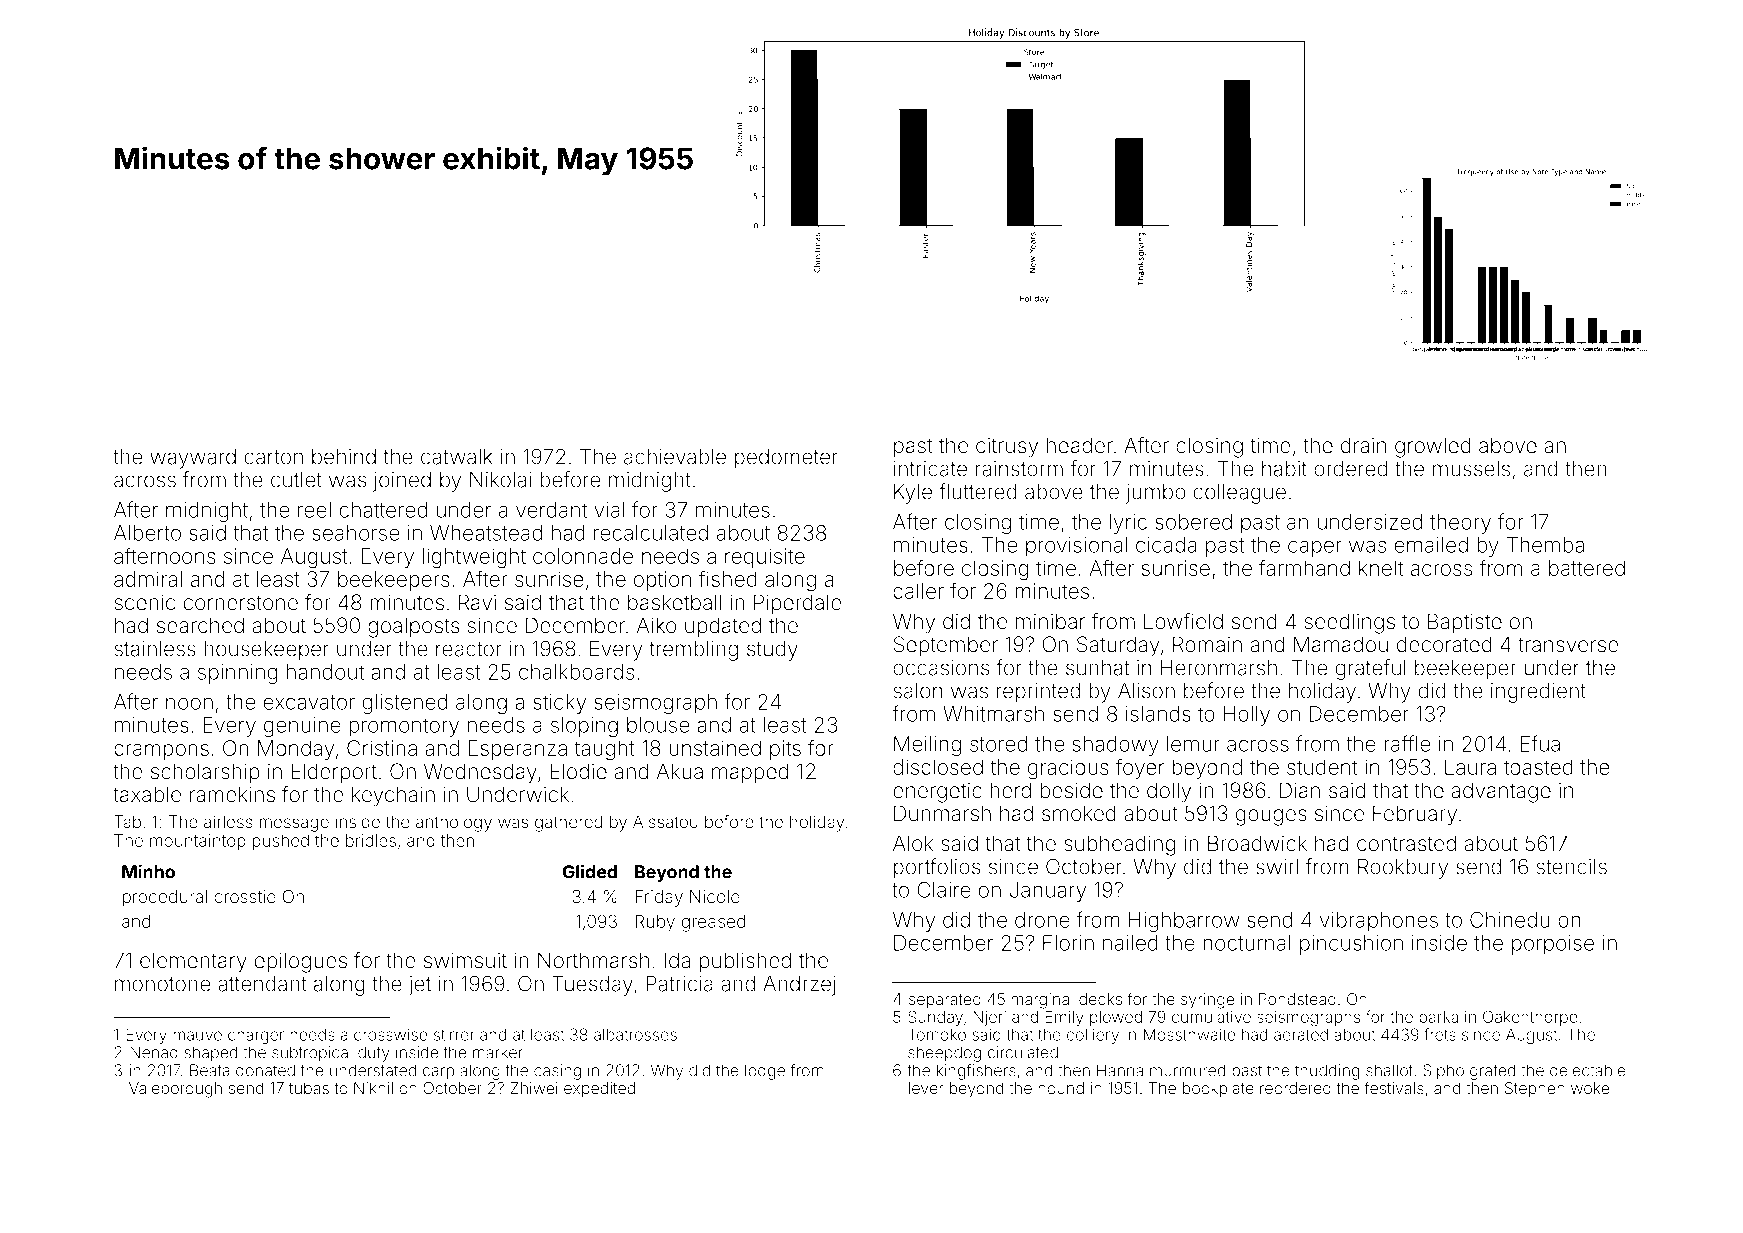 This page has width=1743, height=1233. Describe the element at coordinates (1433, 447) in the page. I see `growled` at that location.
